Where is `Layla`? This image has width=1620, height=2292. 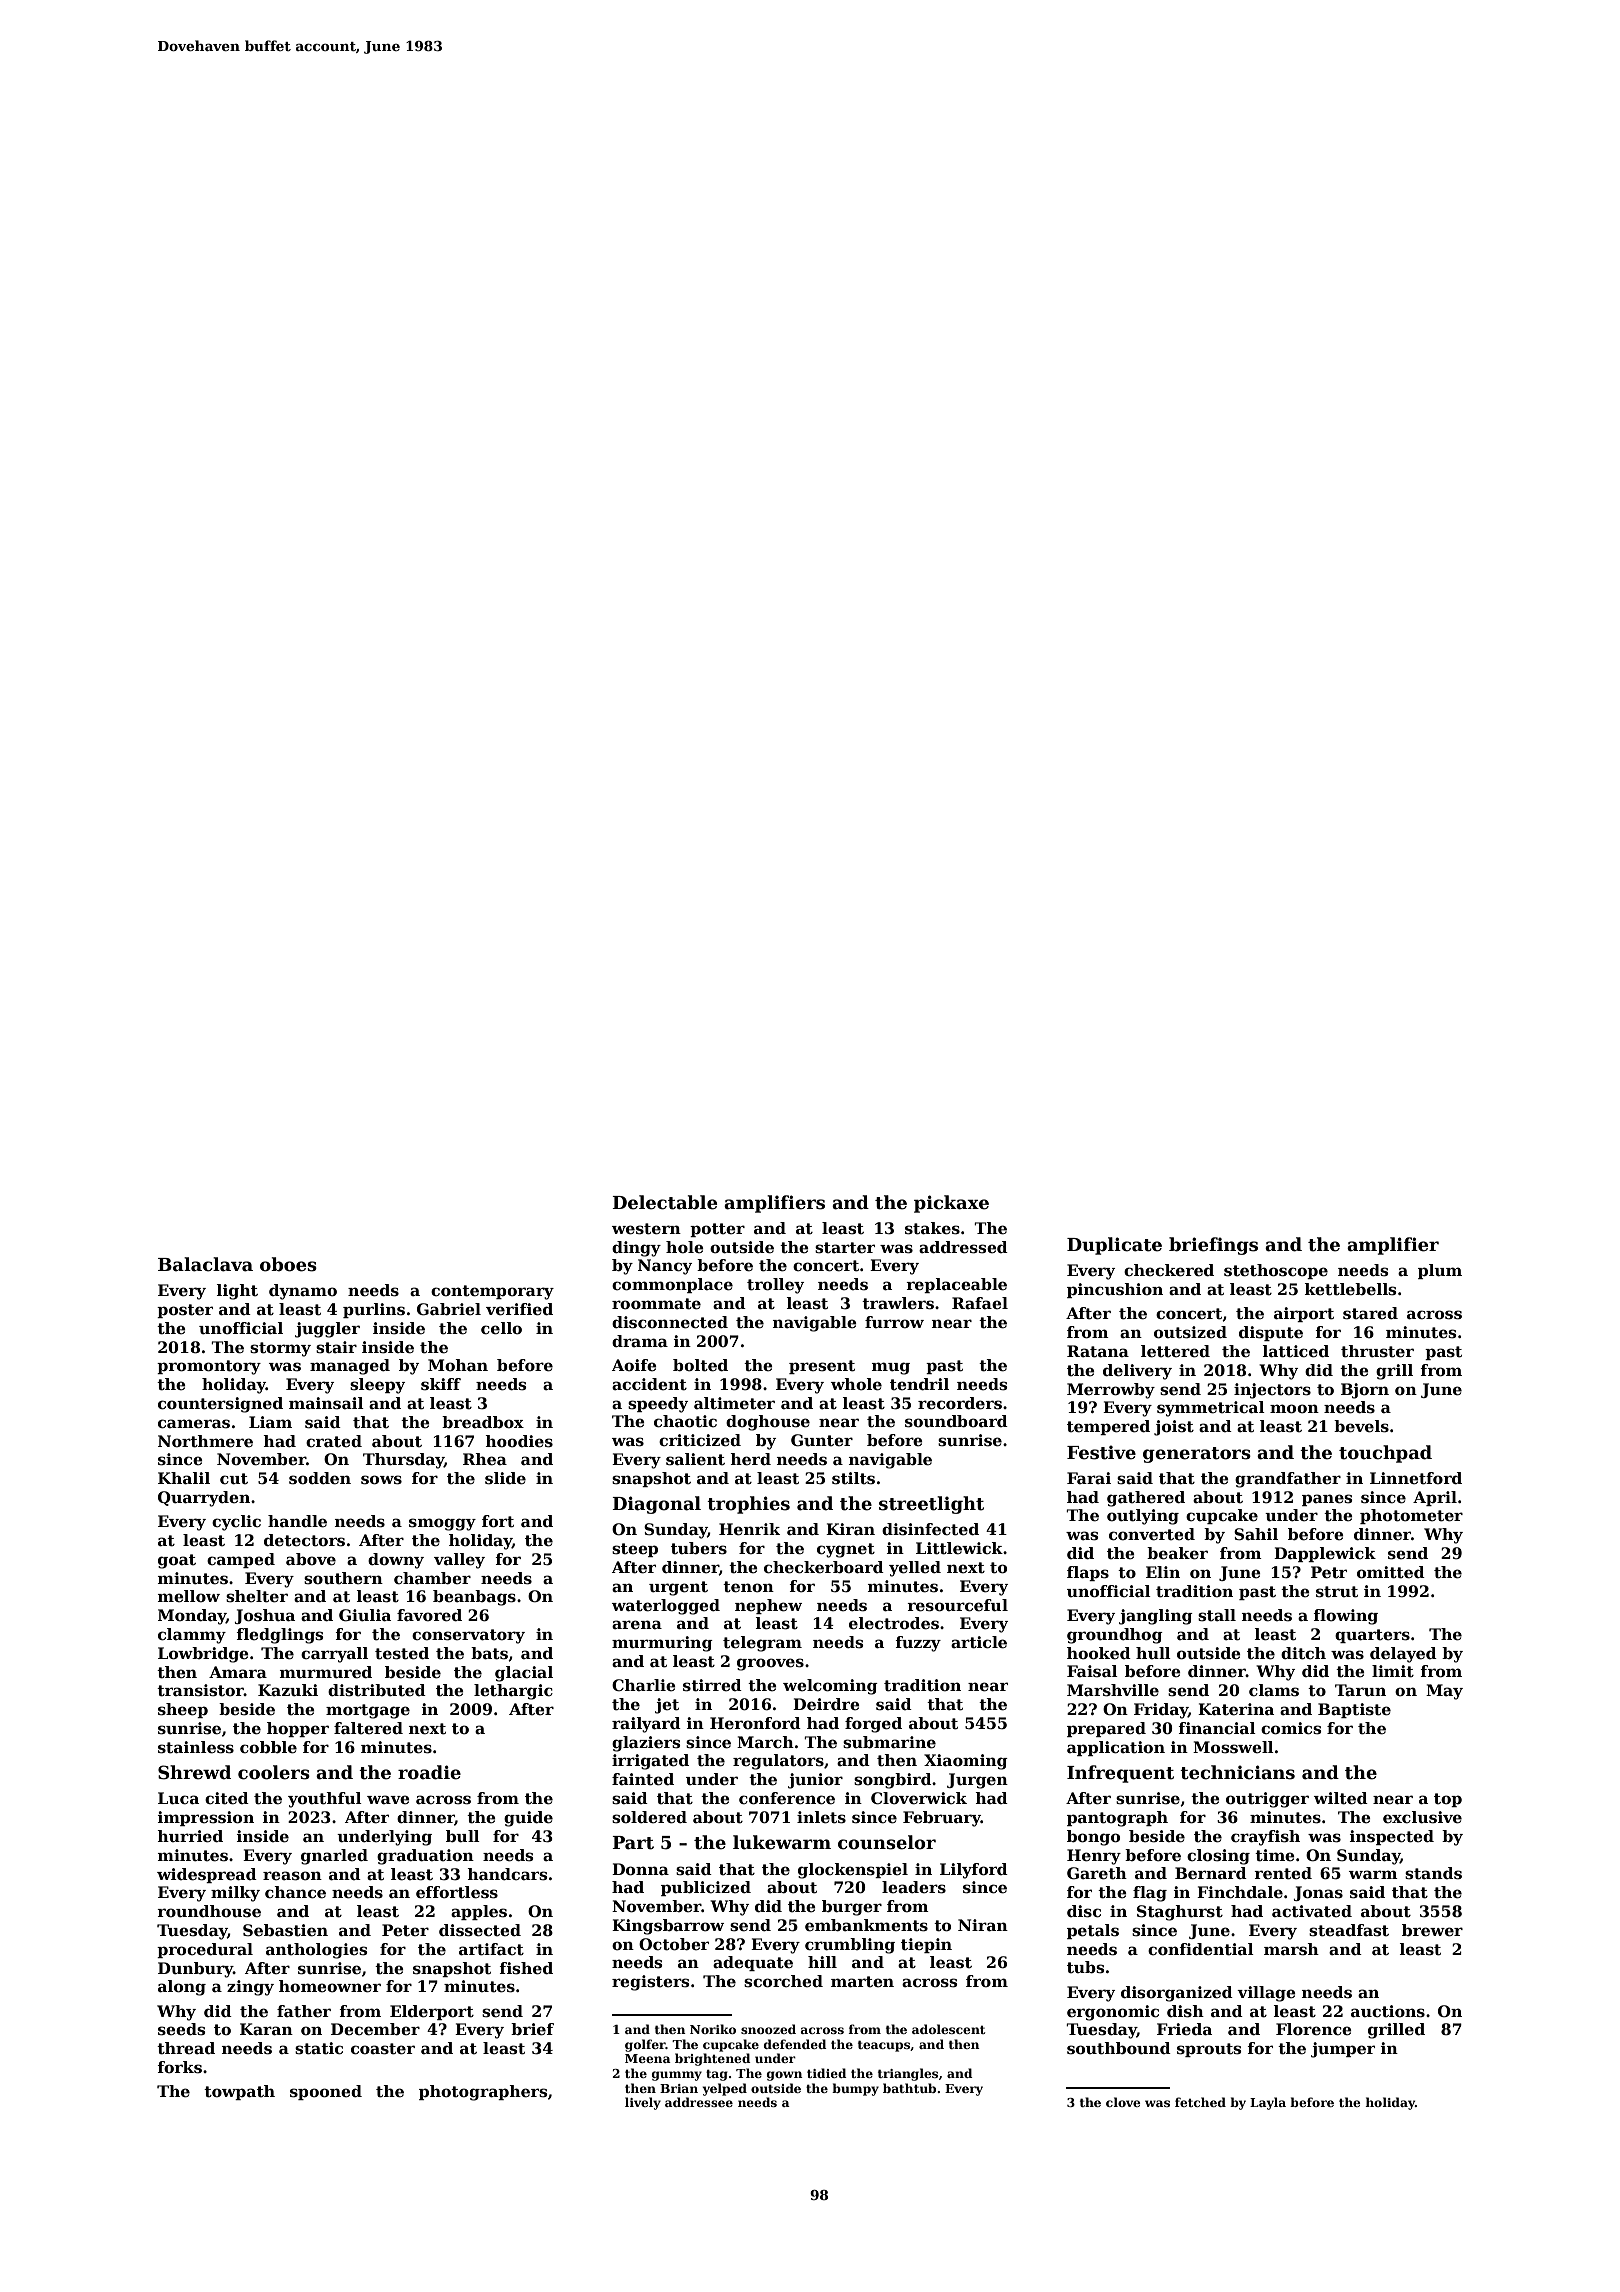
Layla is located at coordinates (1268, 2103).
